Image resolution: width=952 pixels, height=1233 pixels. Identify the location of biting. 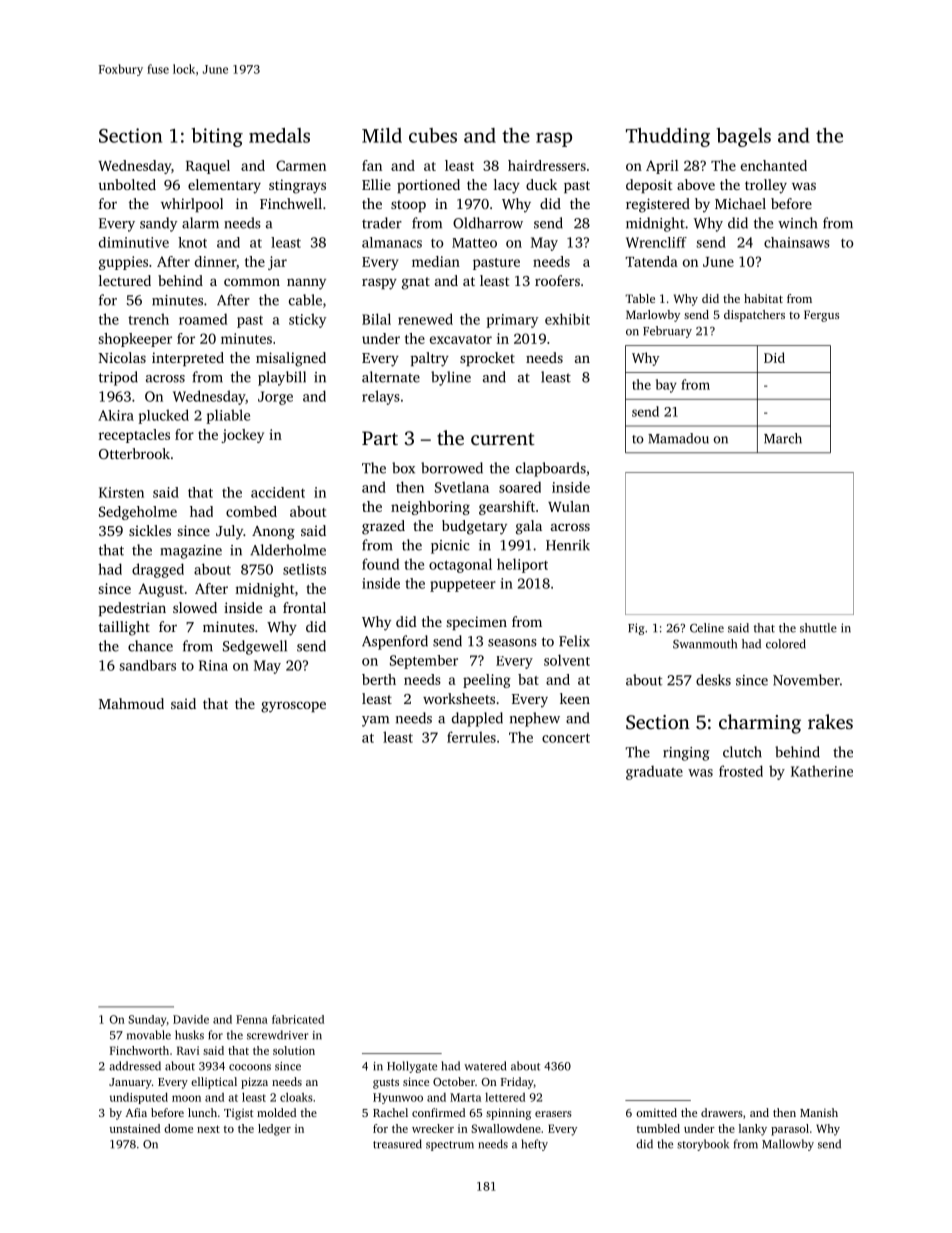
(217, 137).
